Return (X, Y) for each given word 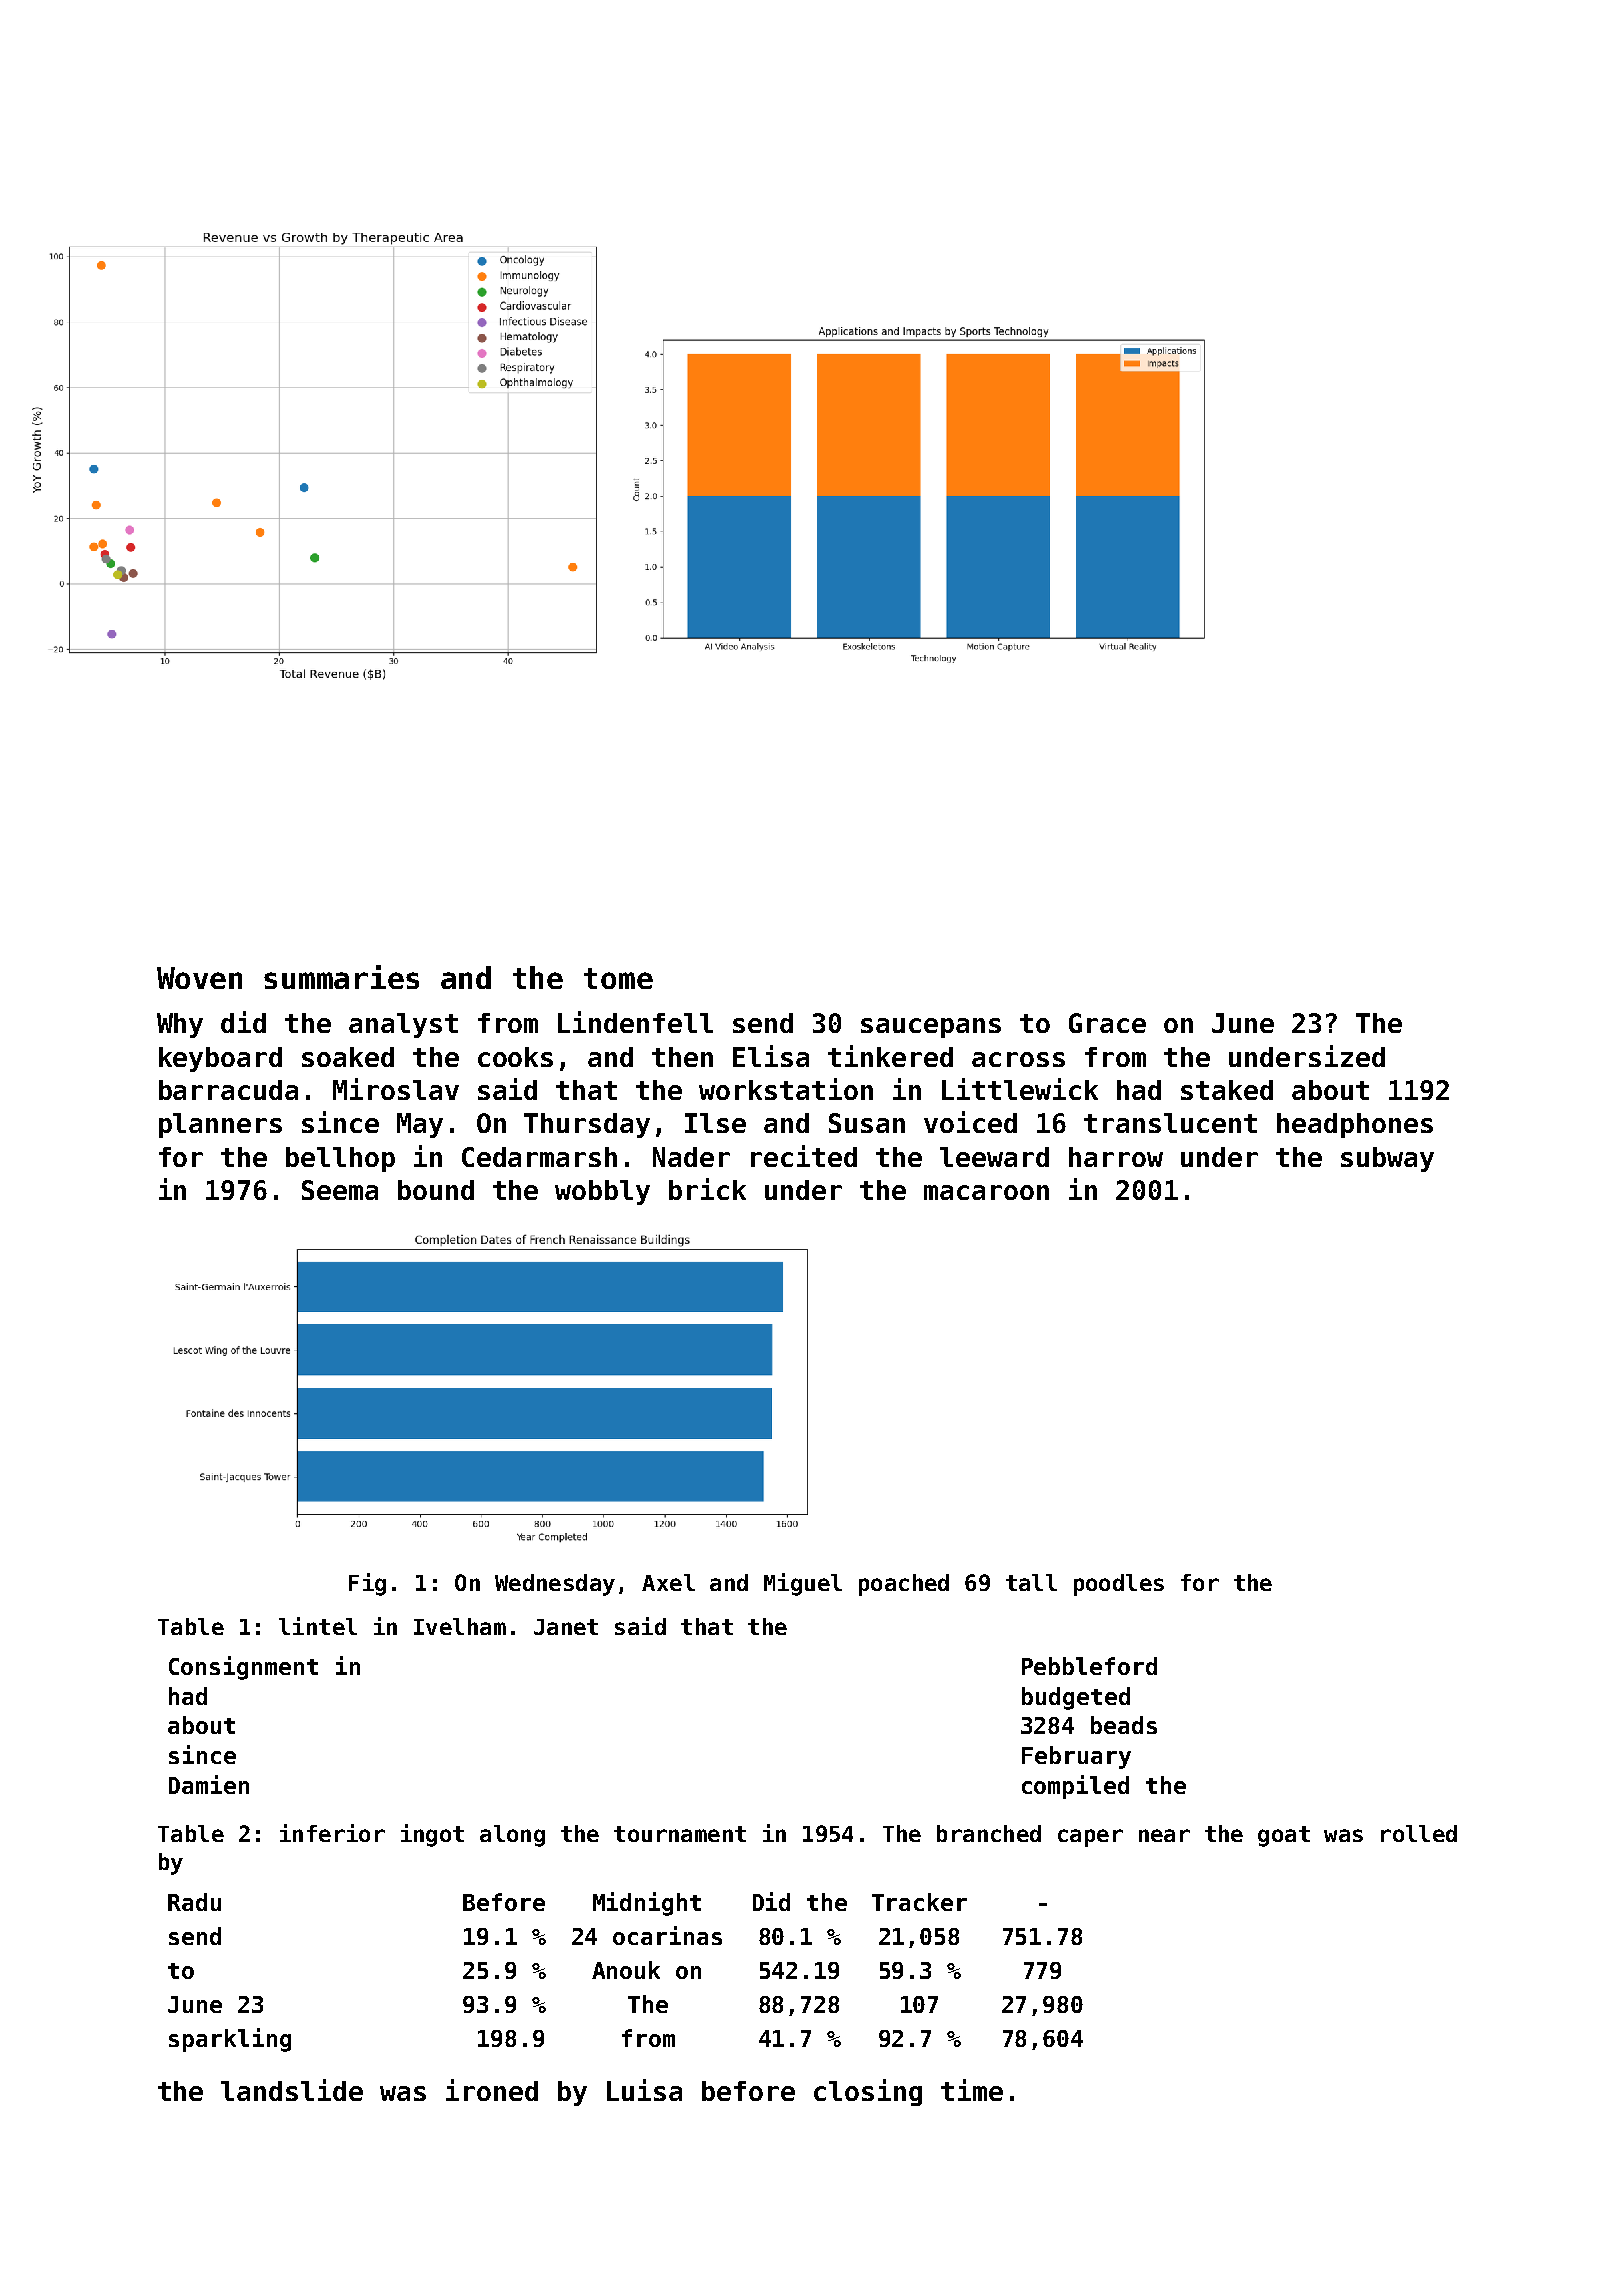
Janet (566, 1627)
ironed (492, 2090)
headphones (1355, 1125)
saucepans (931, 1028)
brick (707, 1189)
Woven (199, 978)
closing (868, 2092)
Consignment (243, 1668)
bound (436, 1190)
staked (1227, 1090)
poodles (1119, 1585)
